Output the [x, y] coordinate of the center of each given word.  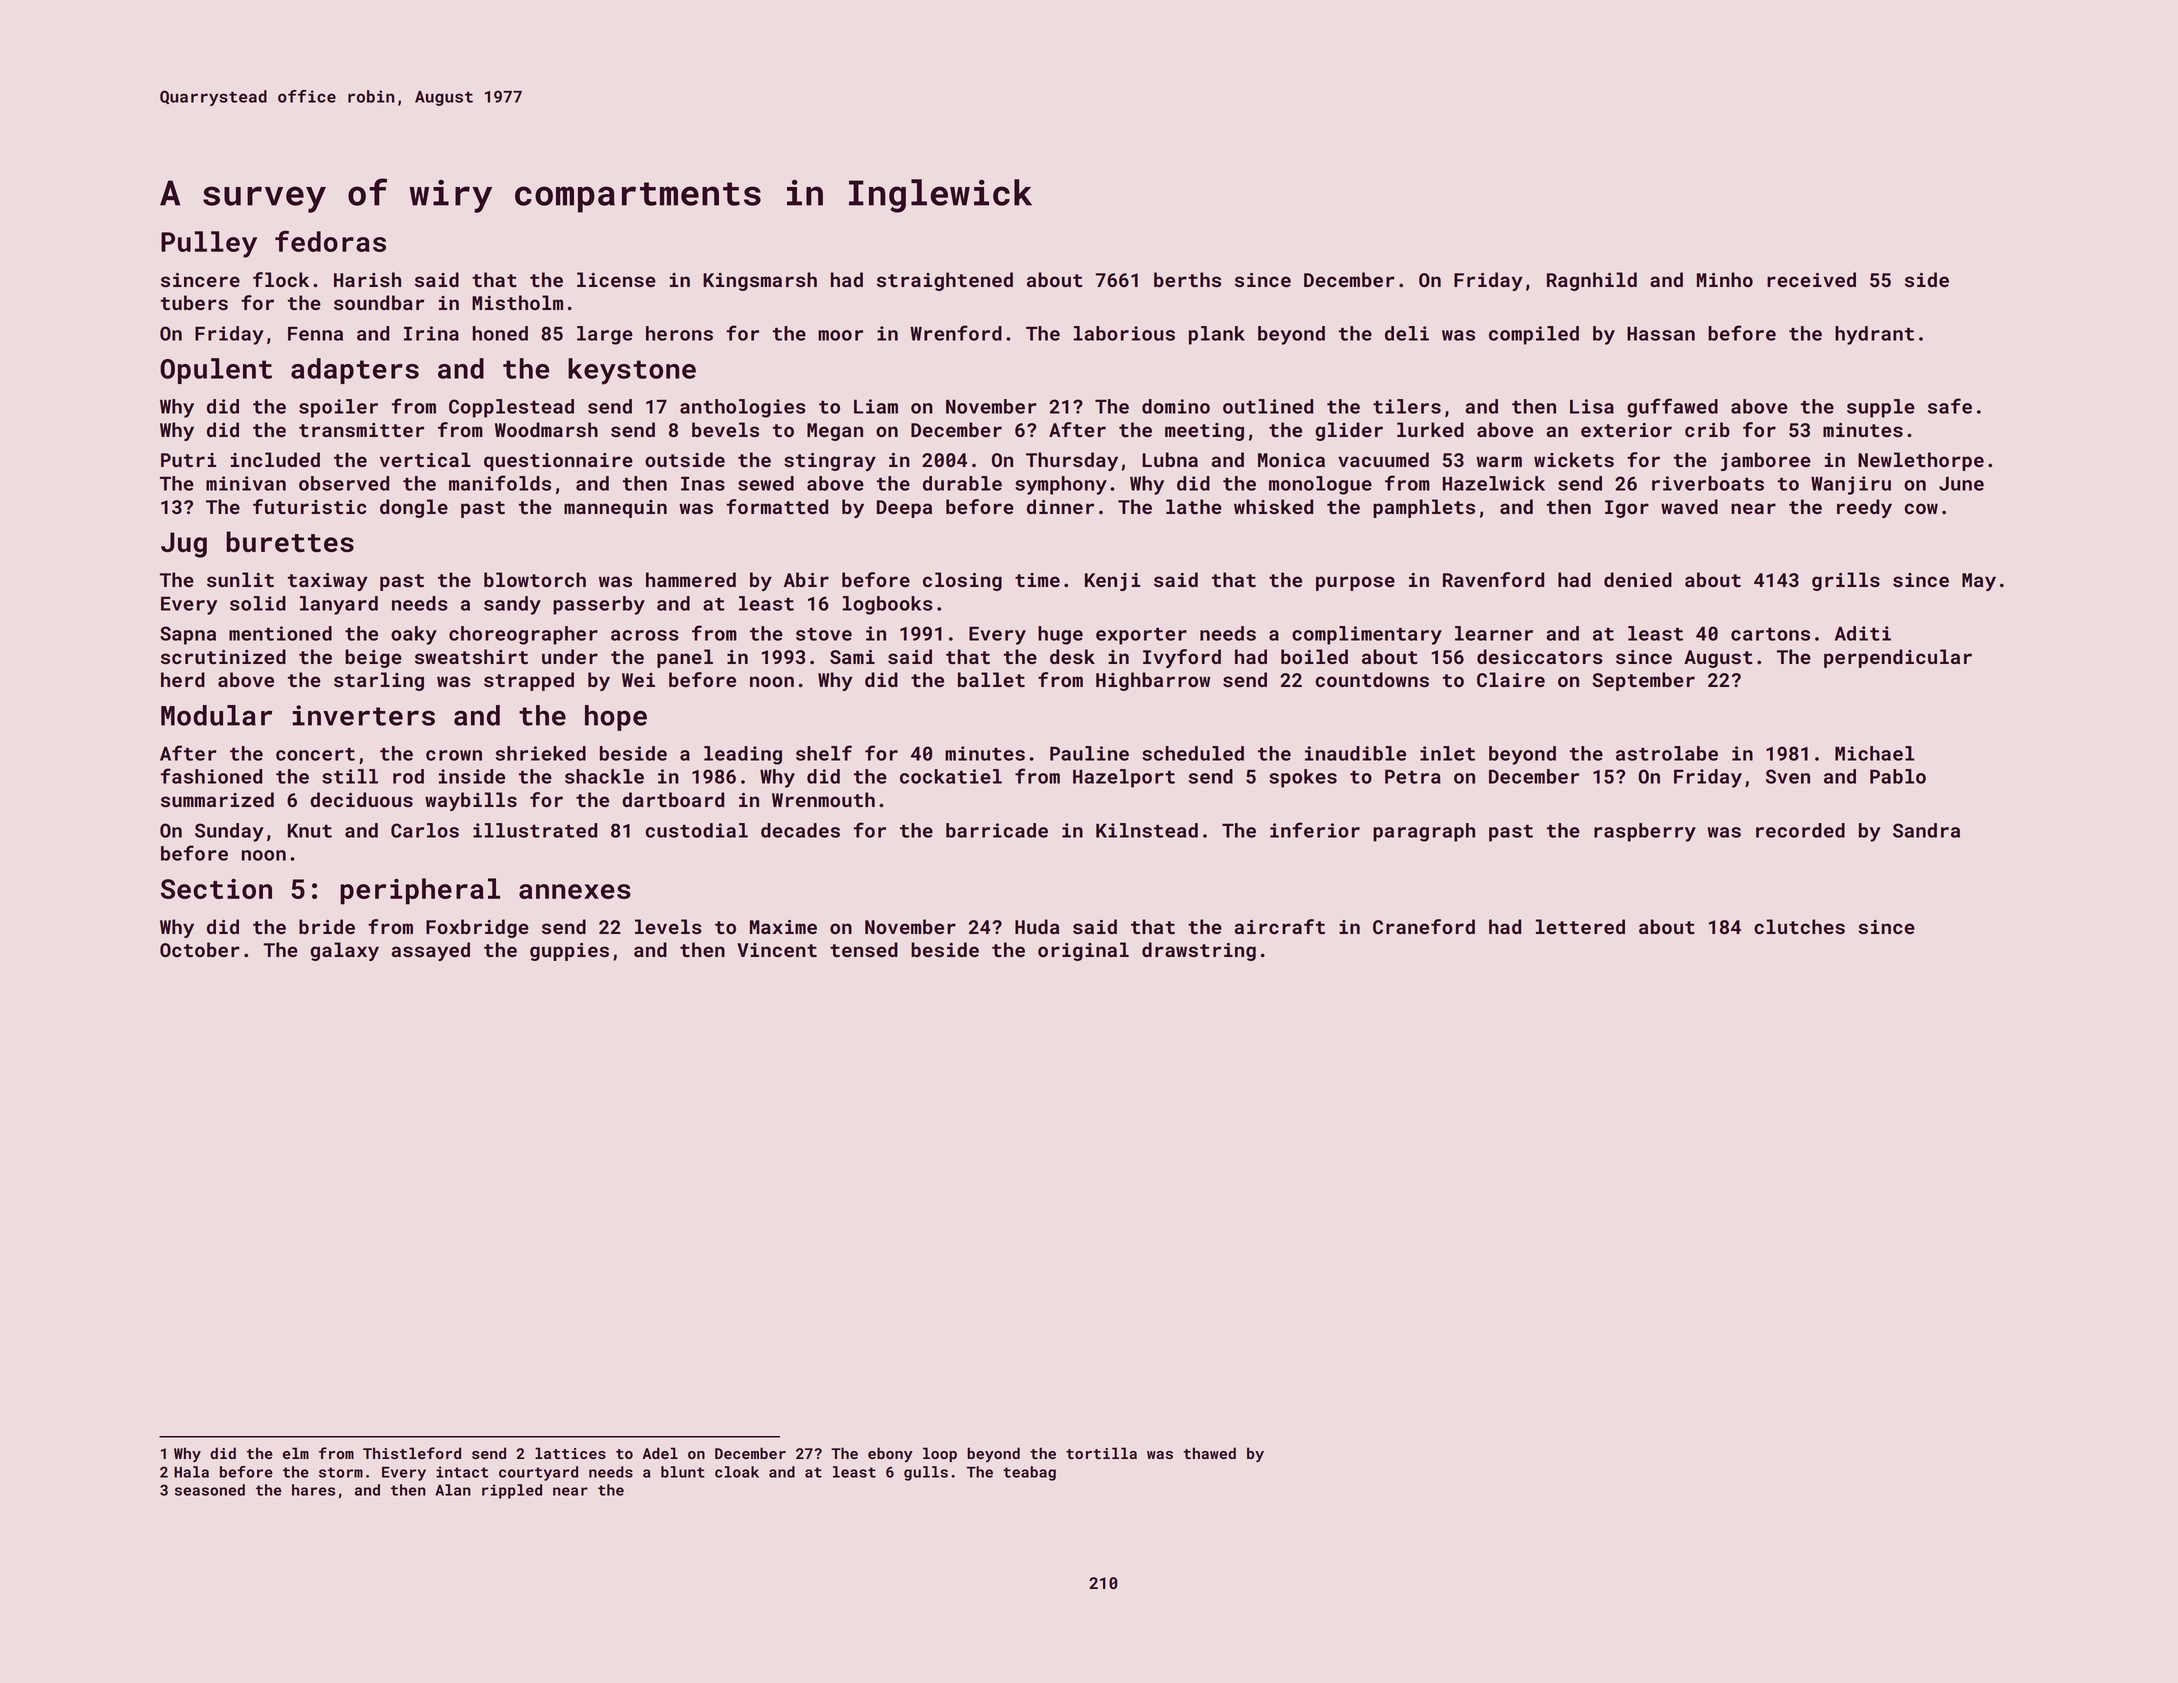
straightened [945, 281]
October [200, 949]
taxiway [328, 582]
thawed [1209, 1453]
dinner [1060, 506]
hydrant [1874, 335]
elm [296, 1453]
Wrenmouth [823, 799]
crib [1707, 429]
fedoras [330, 241]
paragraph [1424, 832]
